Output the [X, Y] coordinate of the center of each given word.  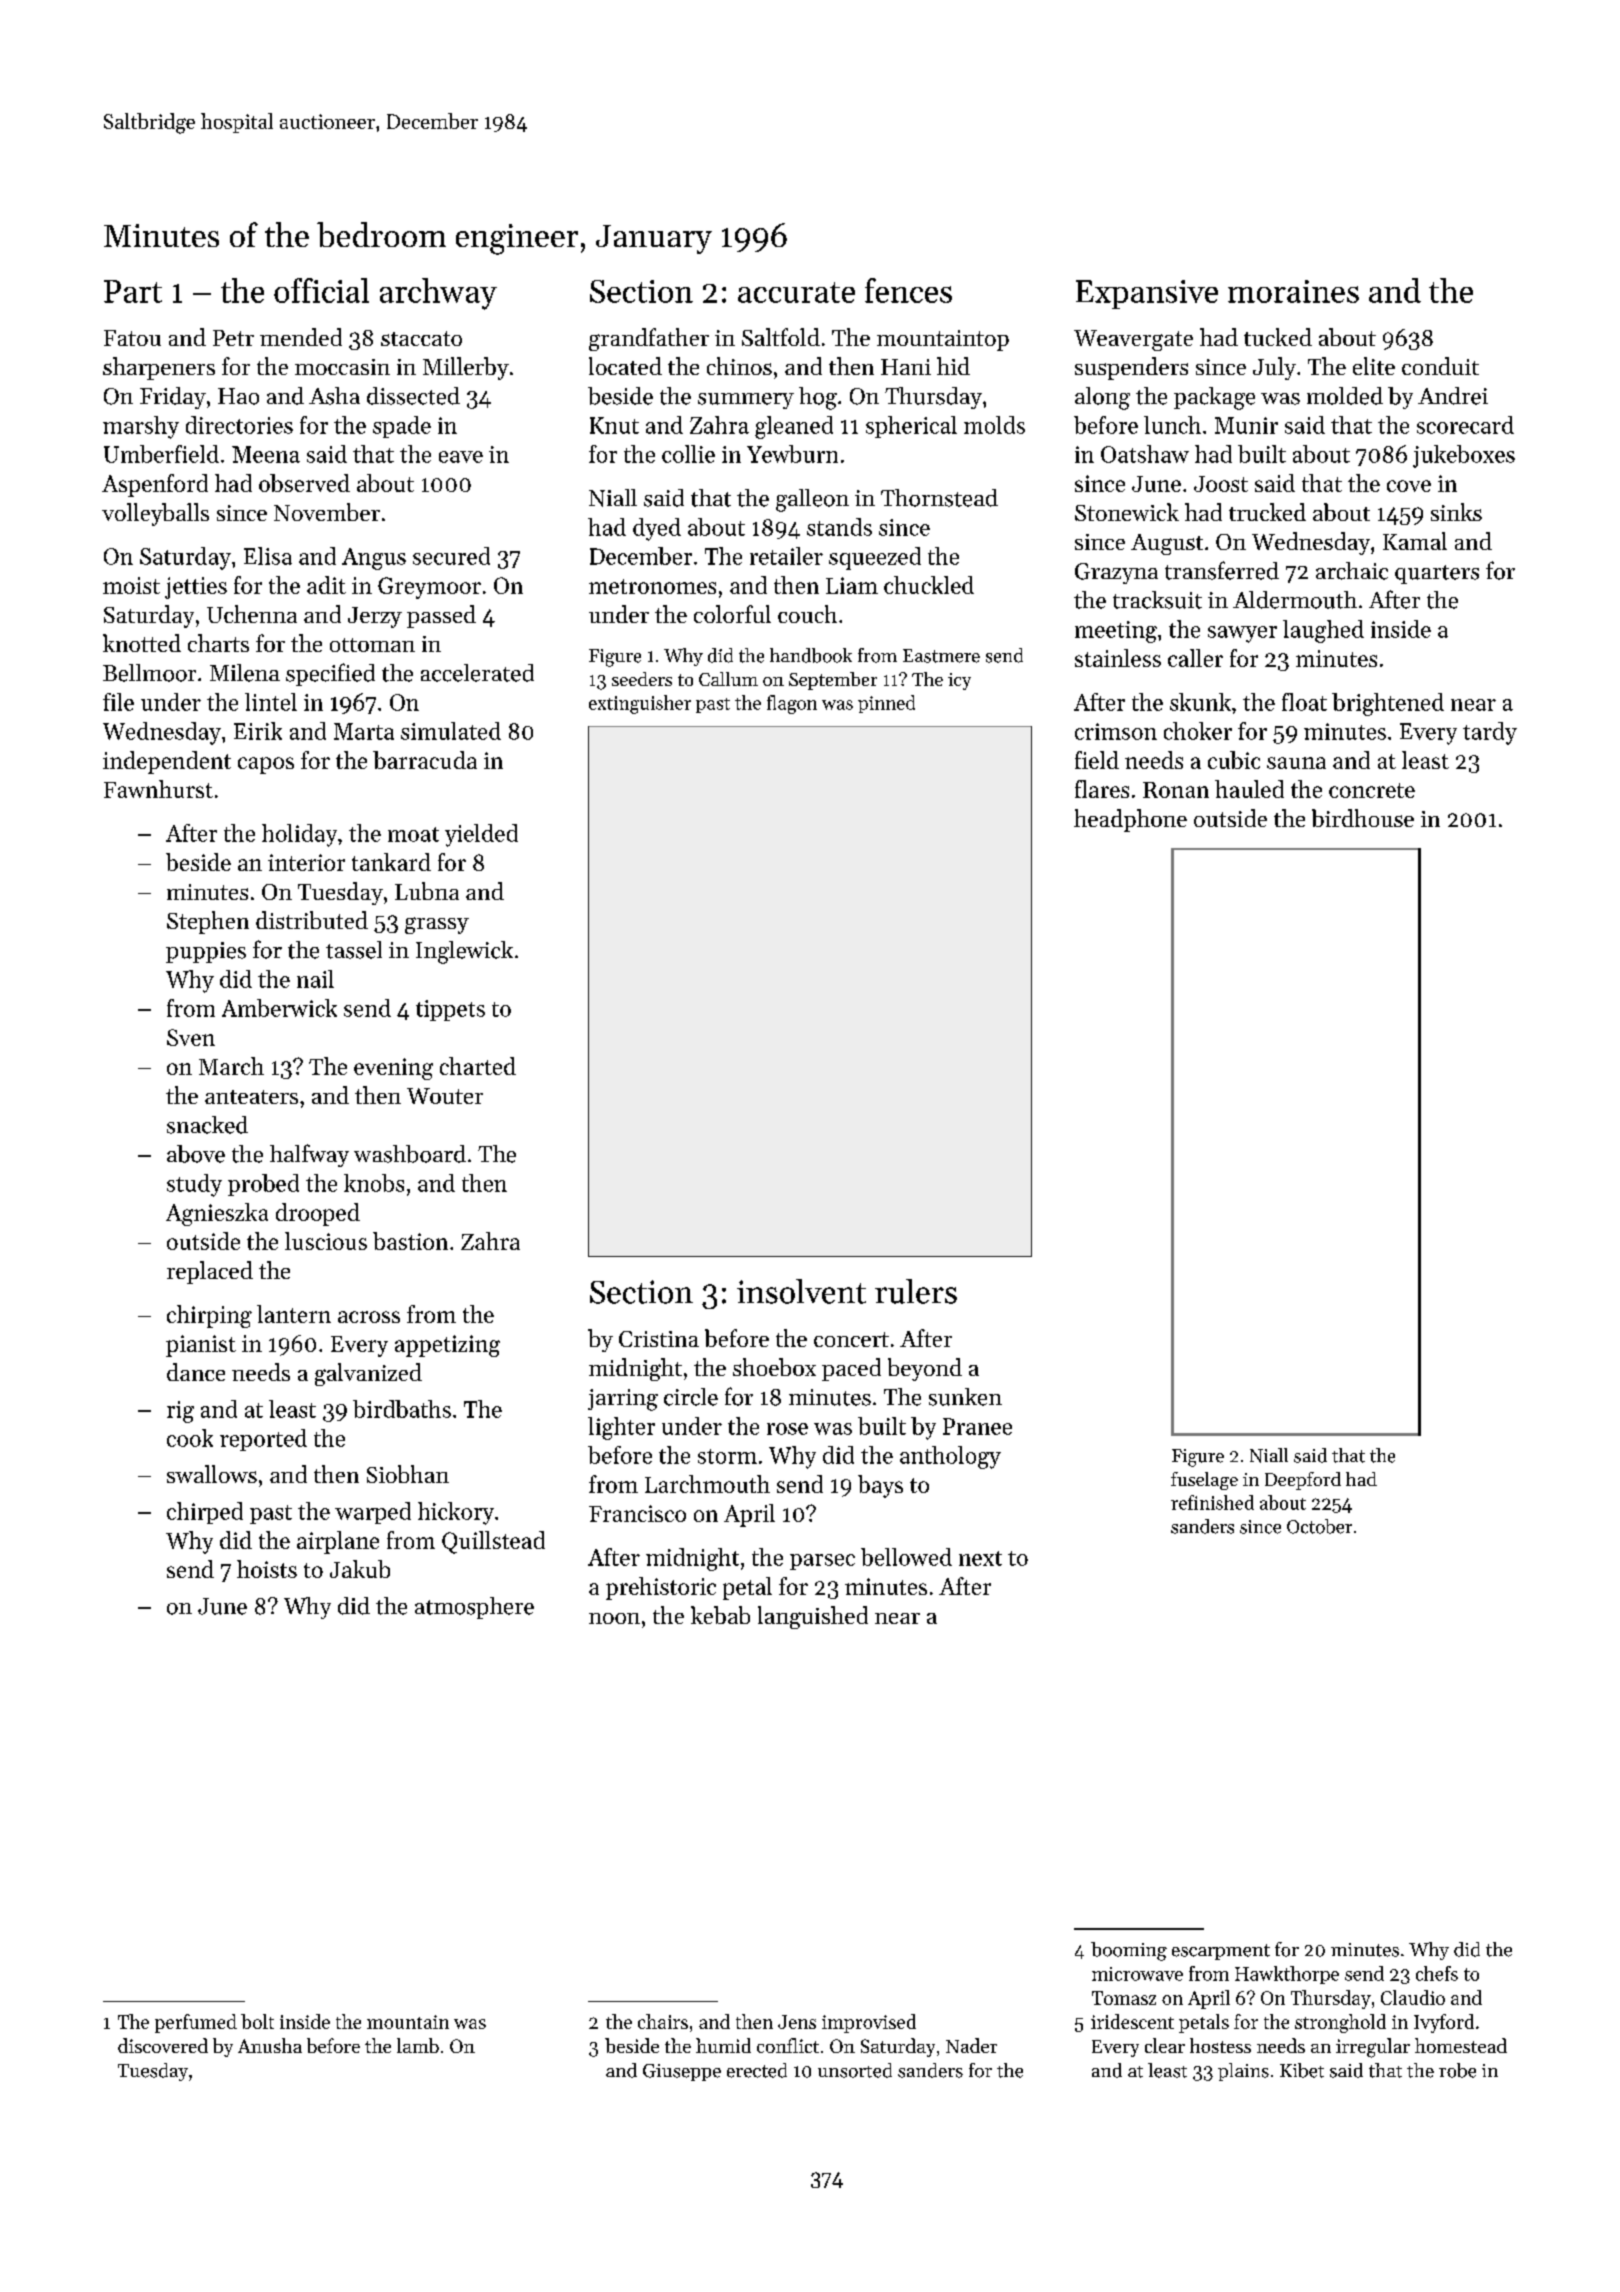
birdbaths [402, 1409]
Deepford [1303, 1481]
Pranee [977, 1426]
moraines [1293, 291]
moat [413, 834]
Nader [971, 2045]
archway [438, 294]
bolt [257, 2021]
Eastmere [941, 656]
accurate [796, 292]
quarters [1437, 574]
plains [1243, 2072]
